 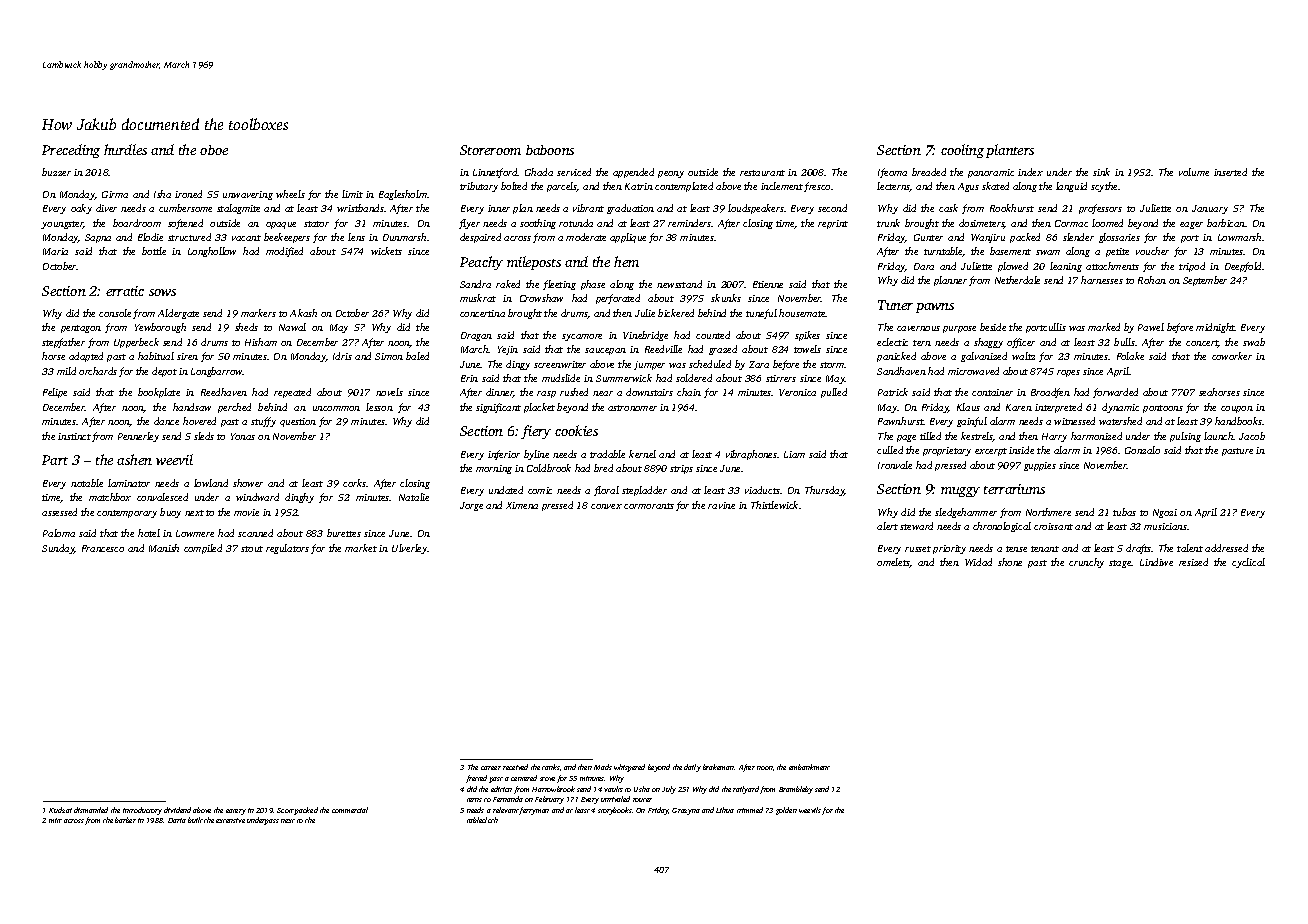 What do you see at coordinates (893, 563) in the page?
I see `omelets` at bounding box center [893, 563].
